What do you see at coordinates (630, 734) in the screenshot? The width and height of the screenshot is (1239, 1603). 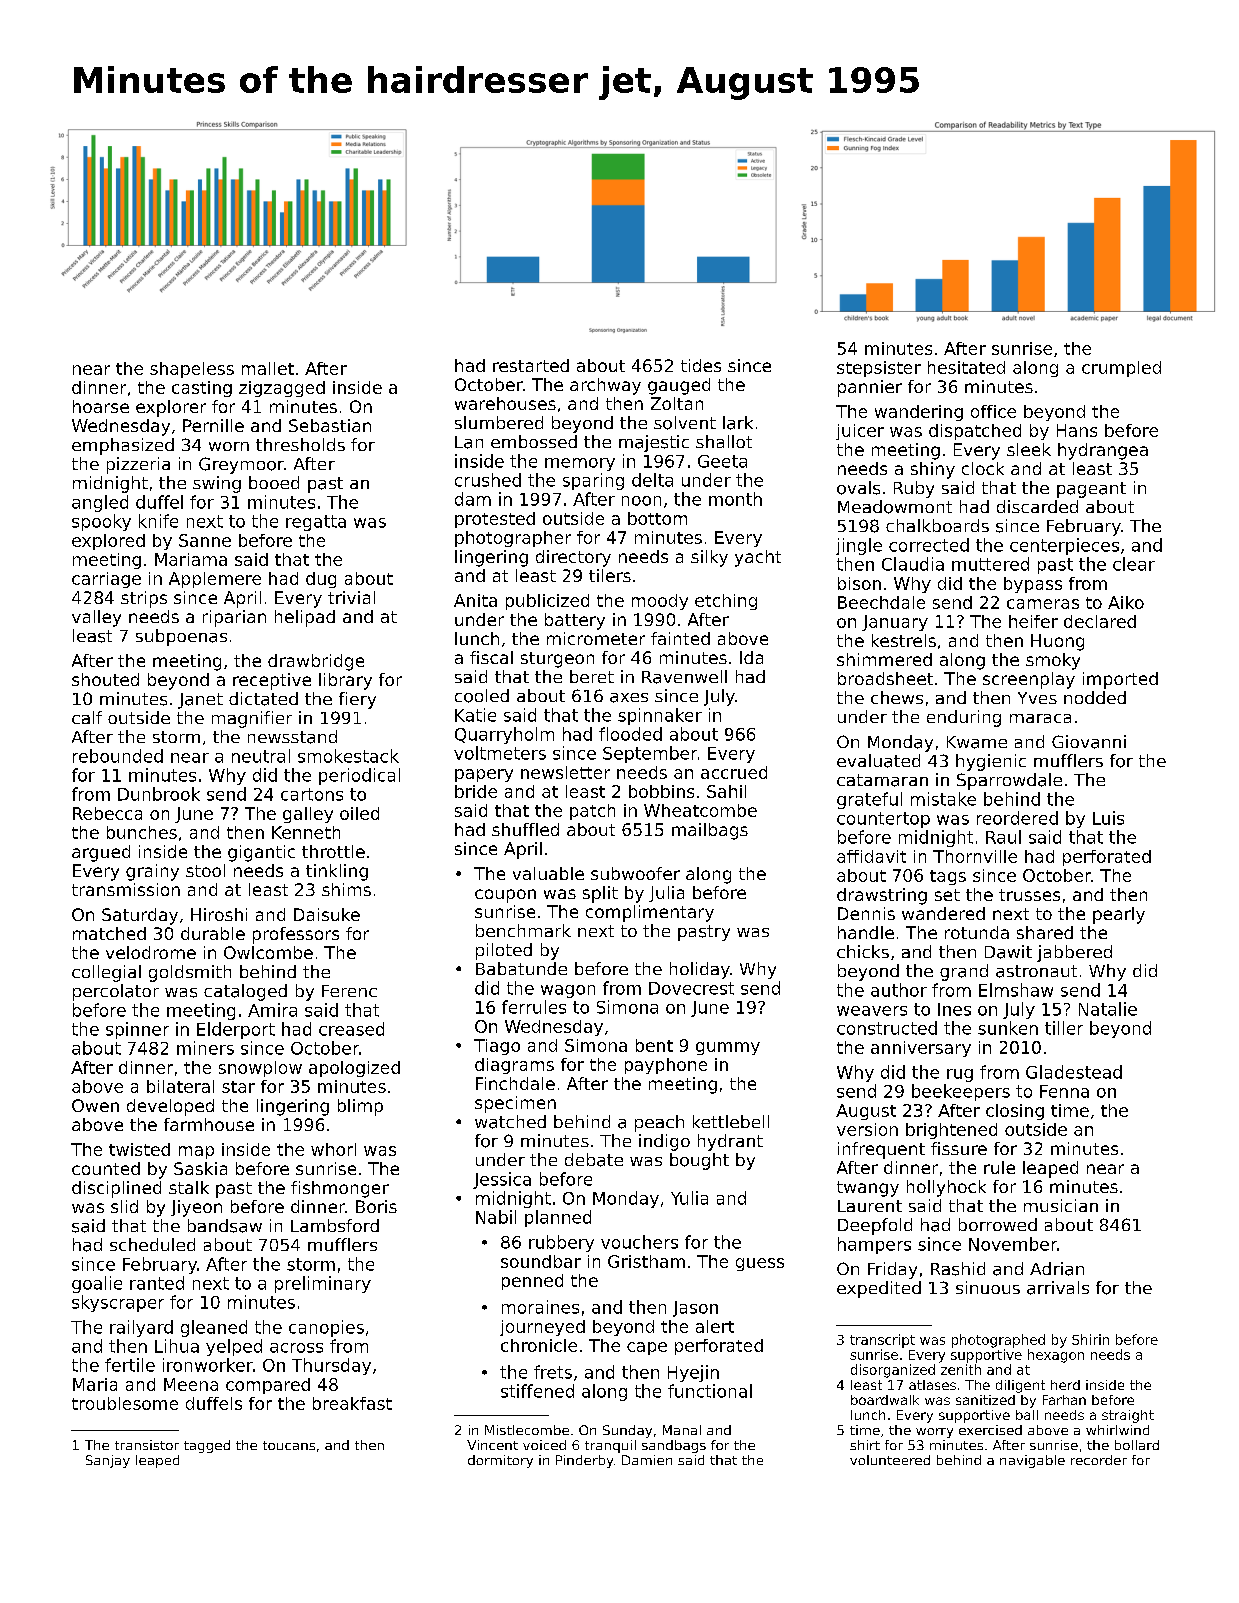 I see `flooded` at bounding box center [630, 734].
